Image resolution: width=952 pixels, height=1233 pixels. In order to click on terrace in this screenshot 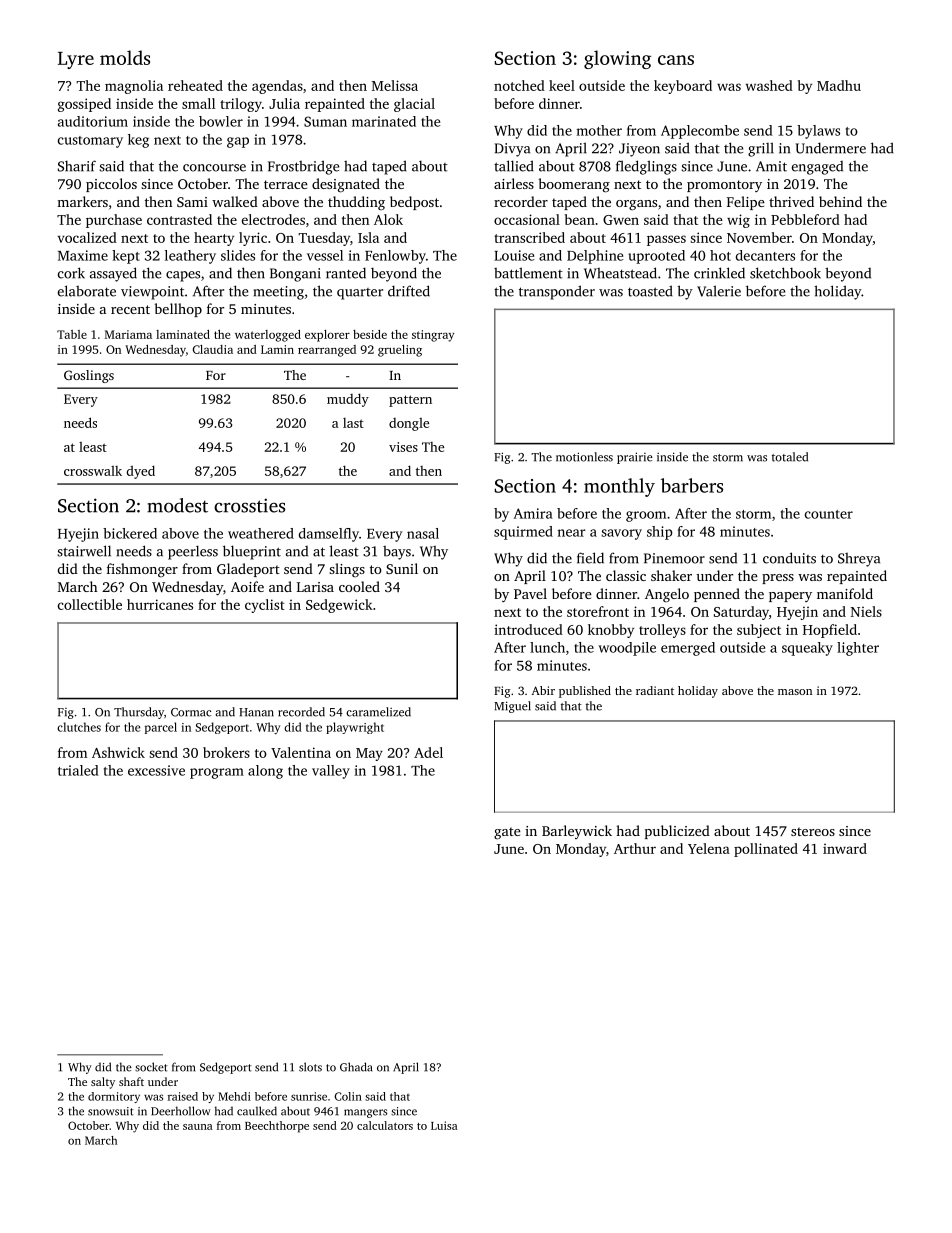, I will do `click(286, 184)`.
